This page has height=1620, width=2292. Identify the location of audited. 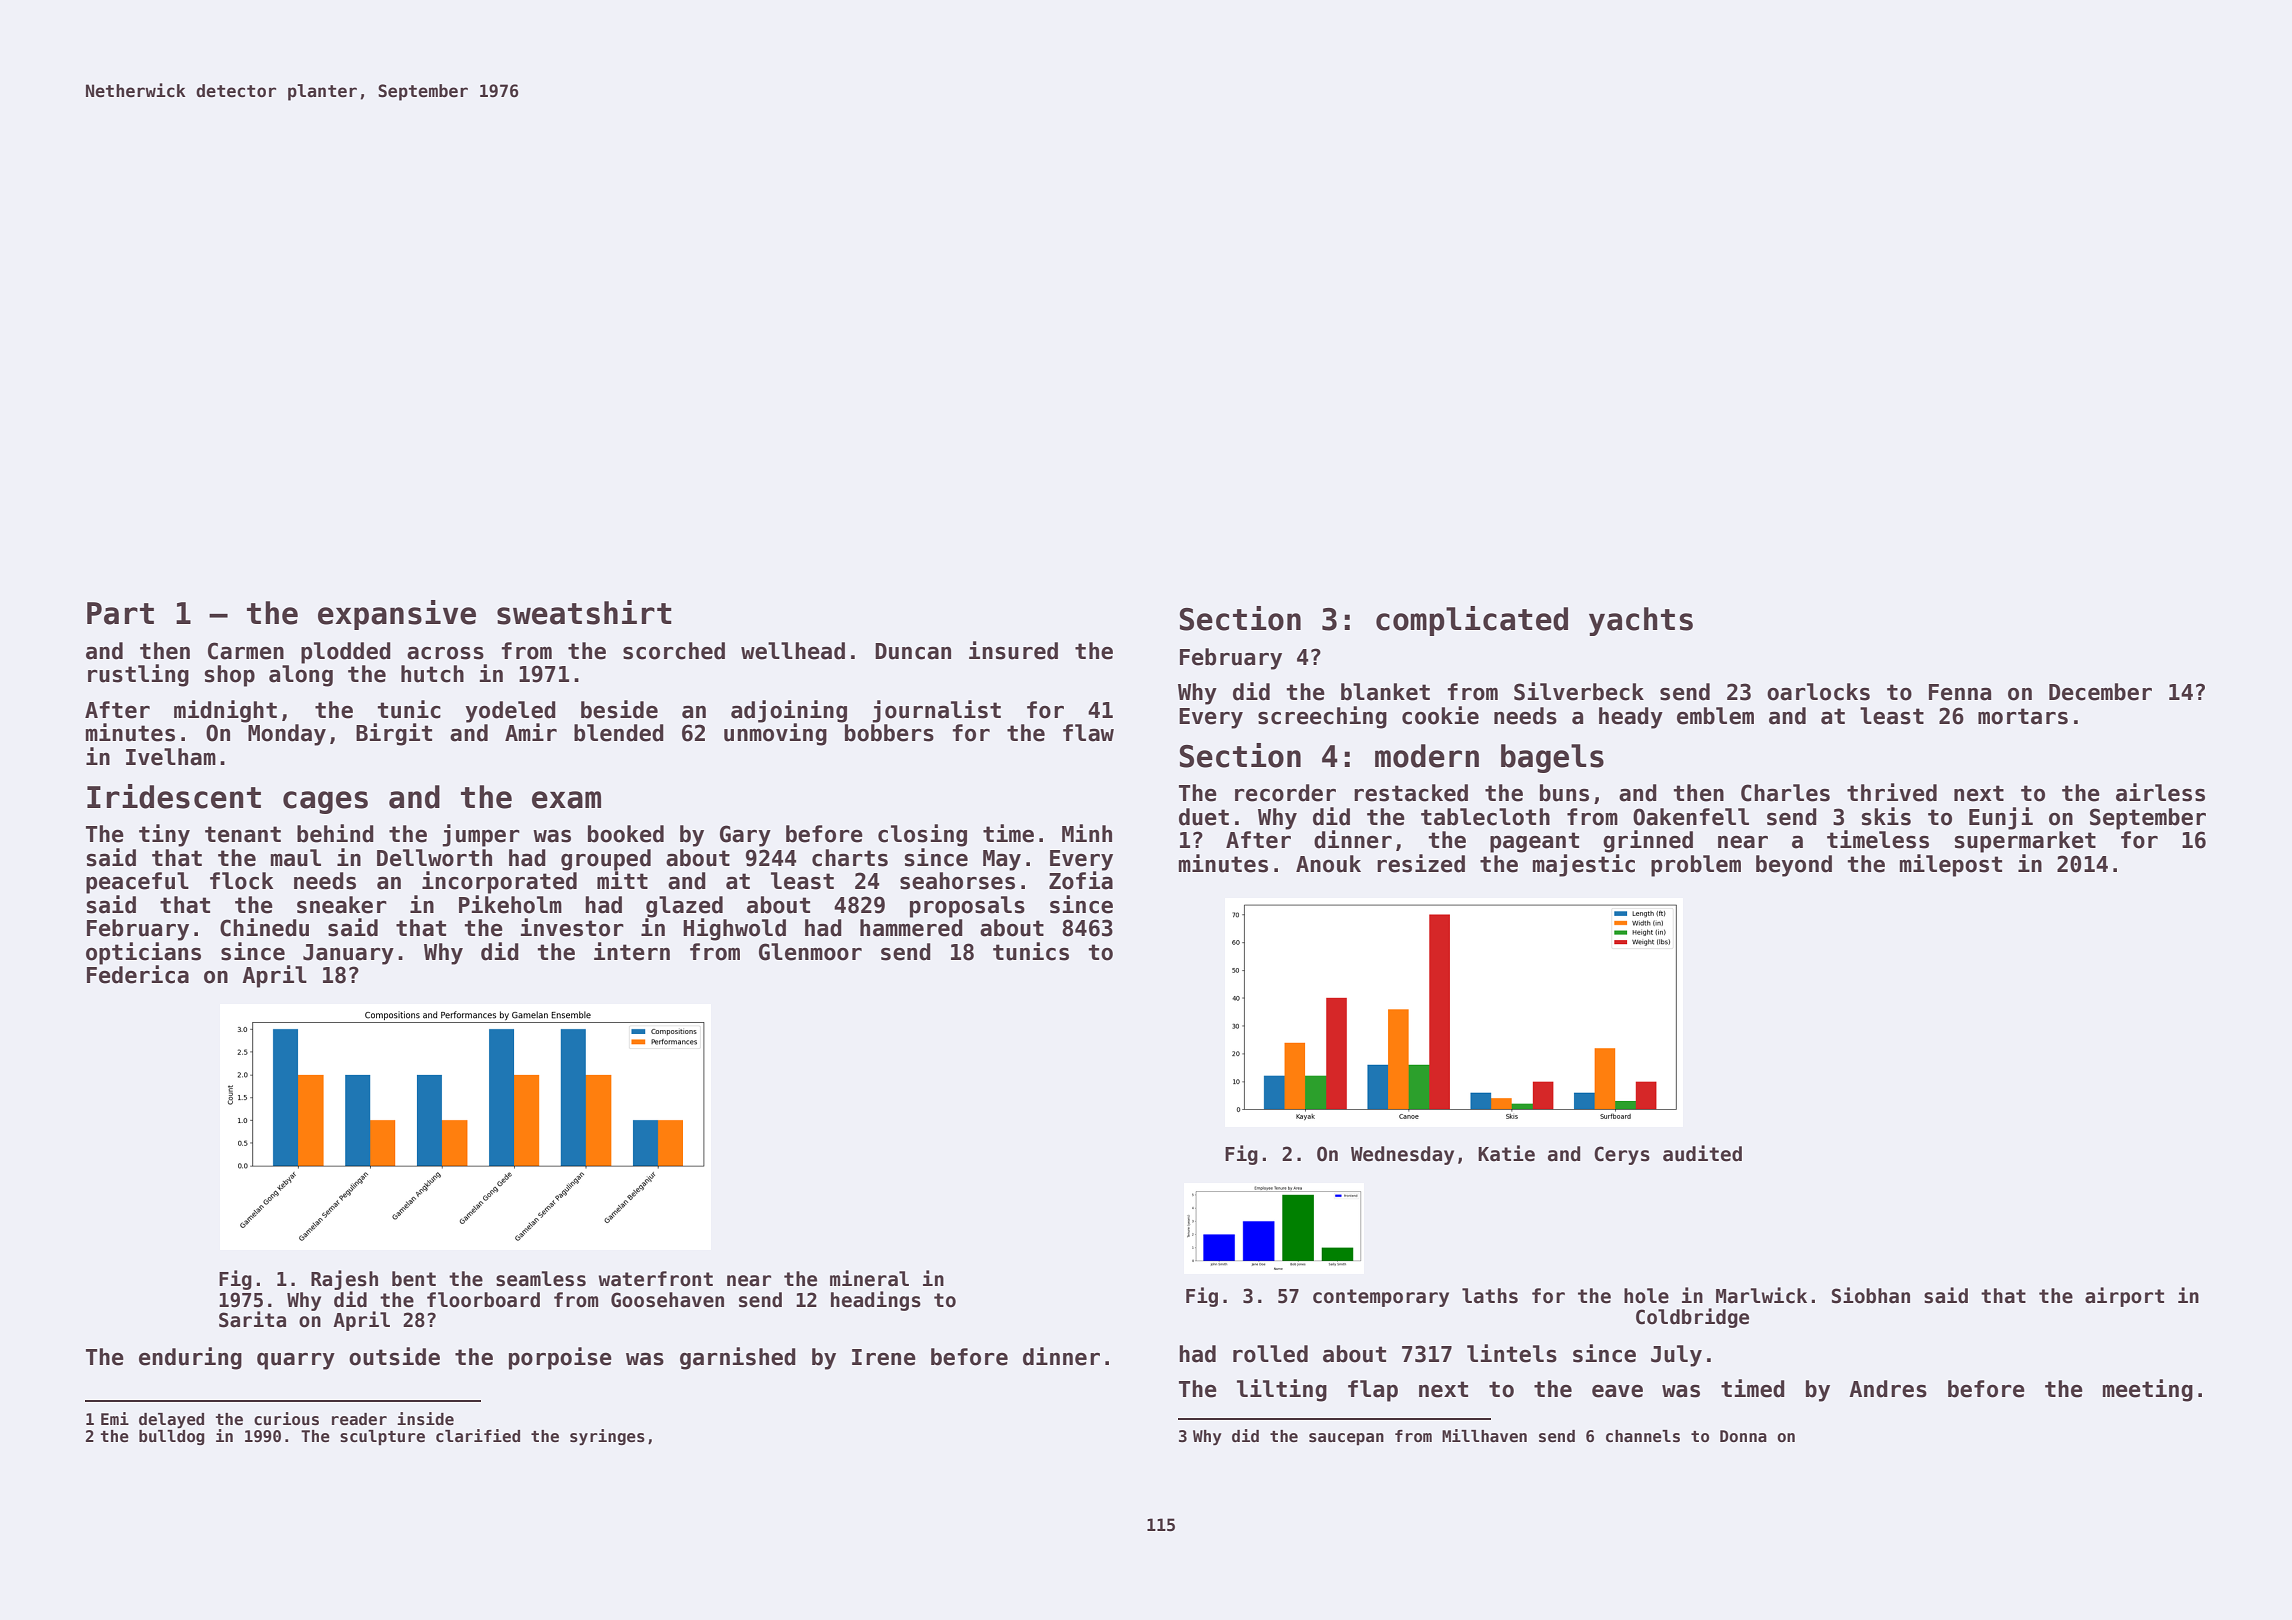
(1702, 1153).
